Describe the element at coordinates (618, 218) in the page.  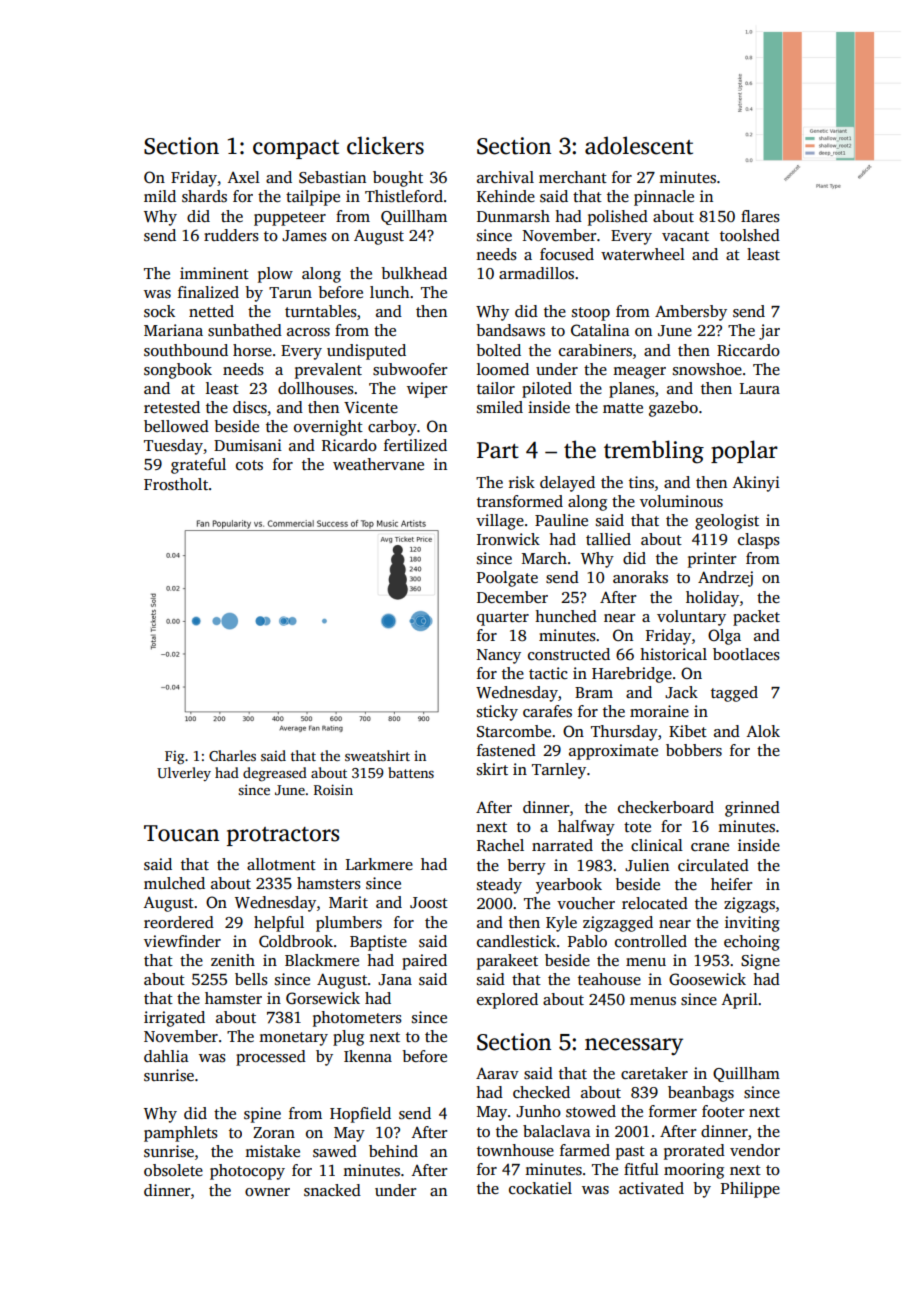
I see `polished` at that location.
